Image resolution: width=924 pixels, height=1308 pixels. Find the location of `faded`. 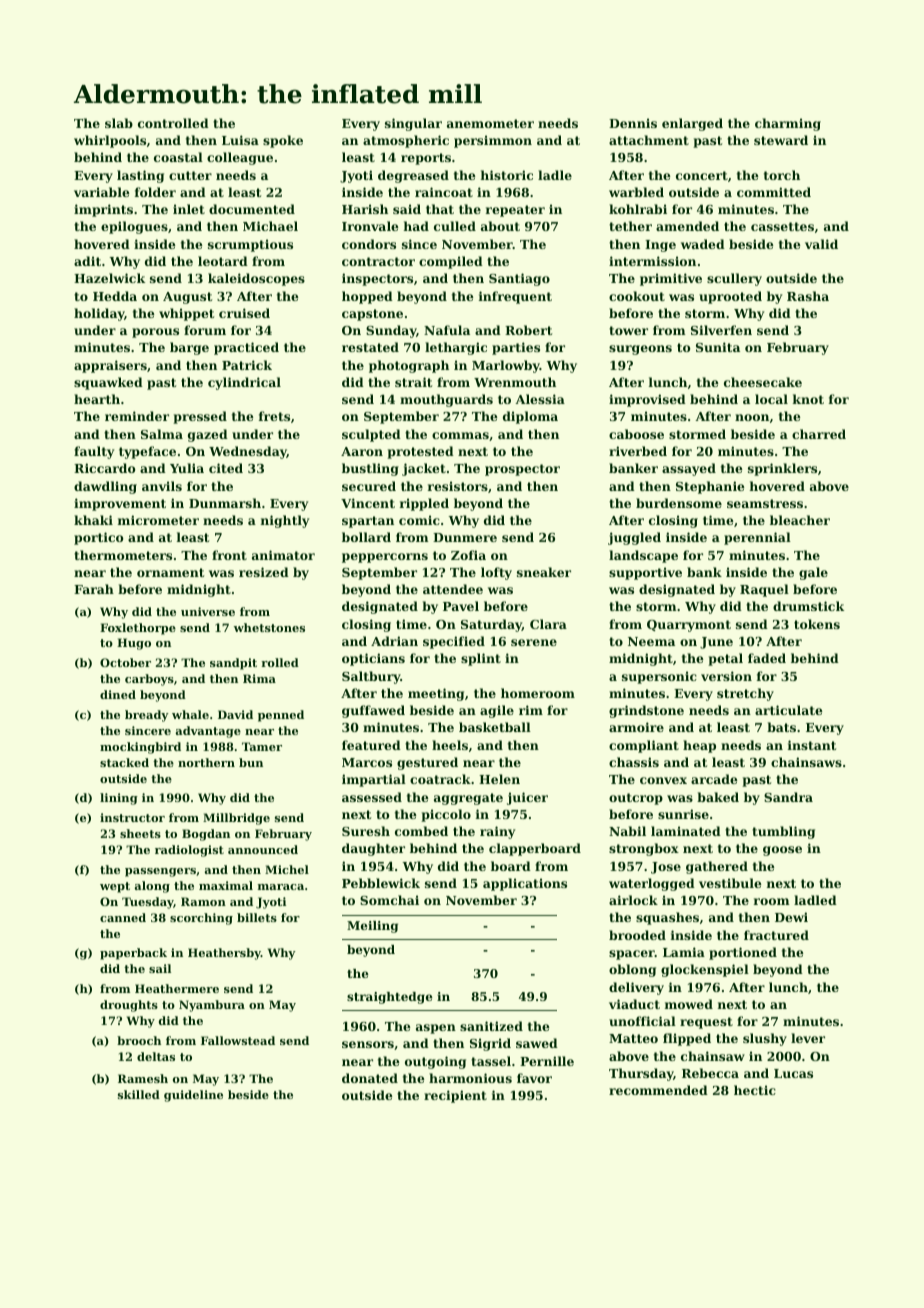

faded is located at coordinates (767, 658).
